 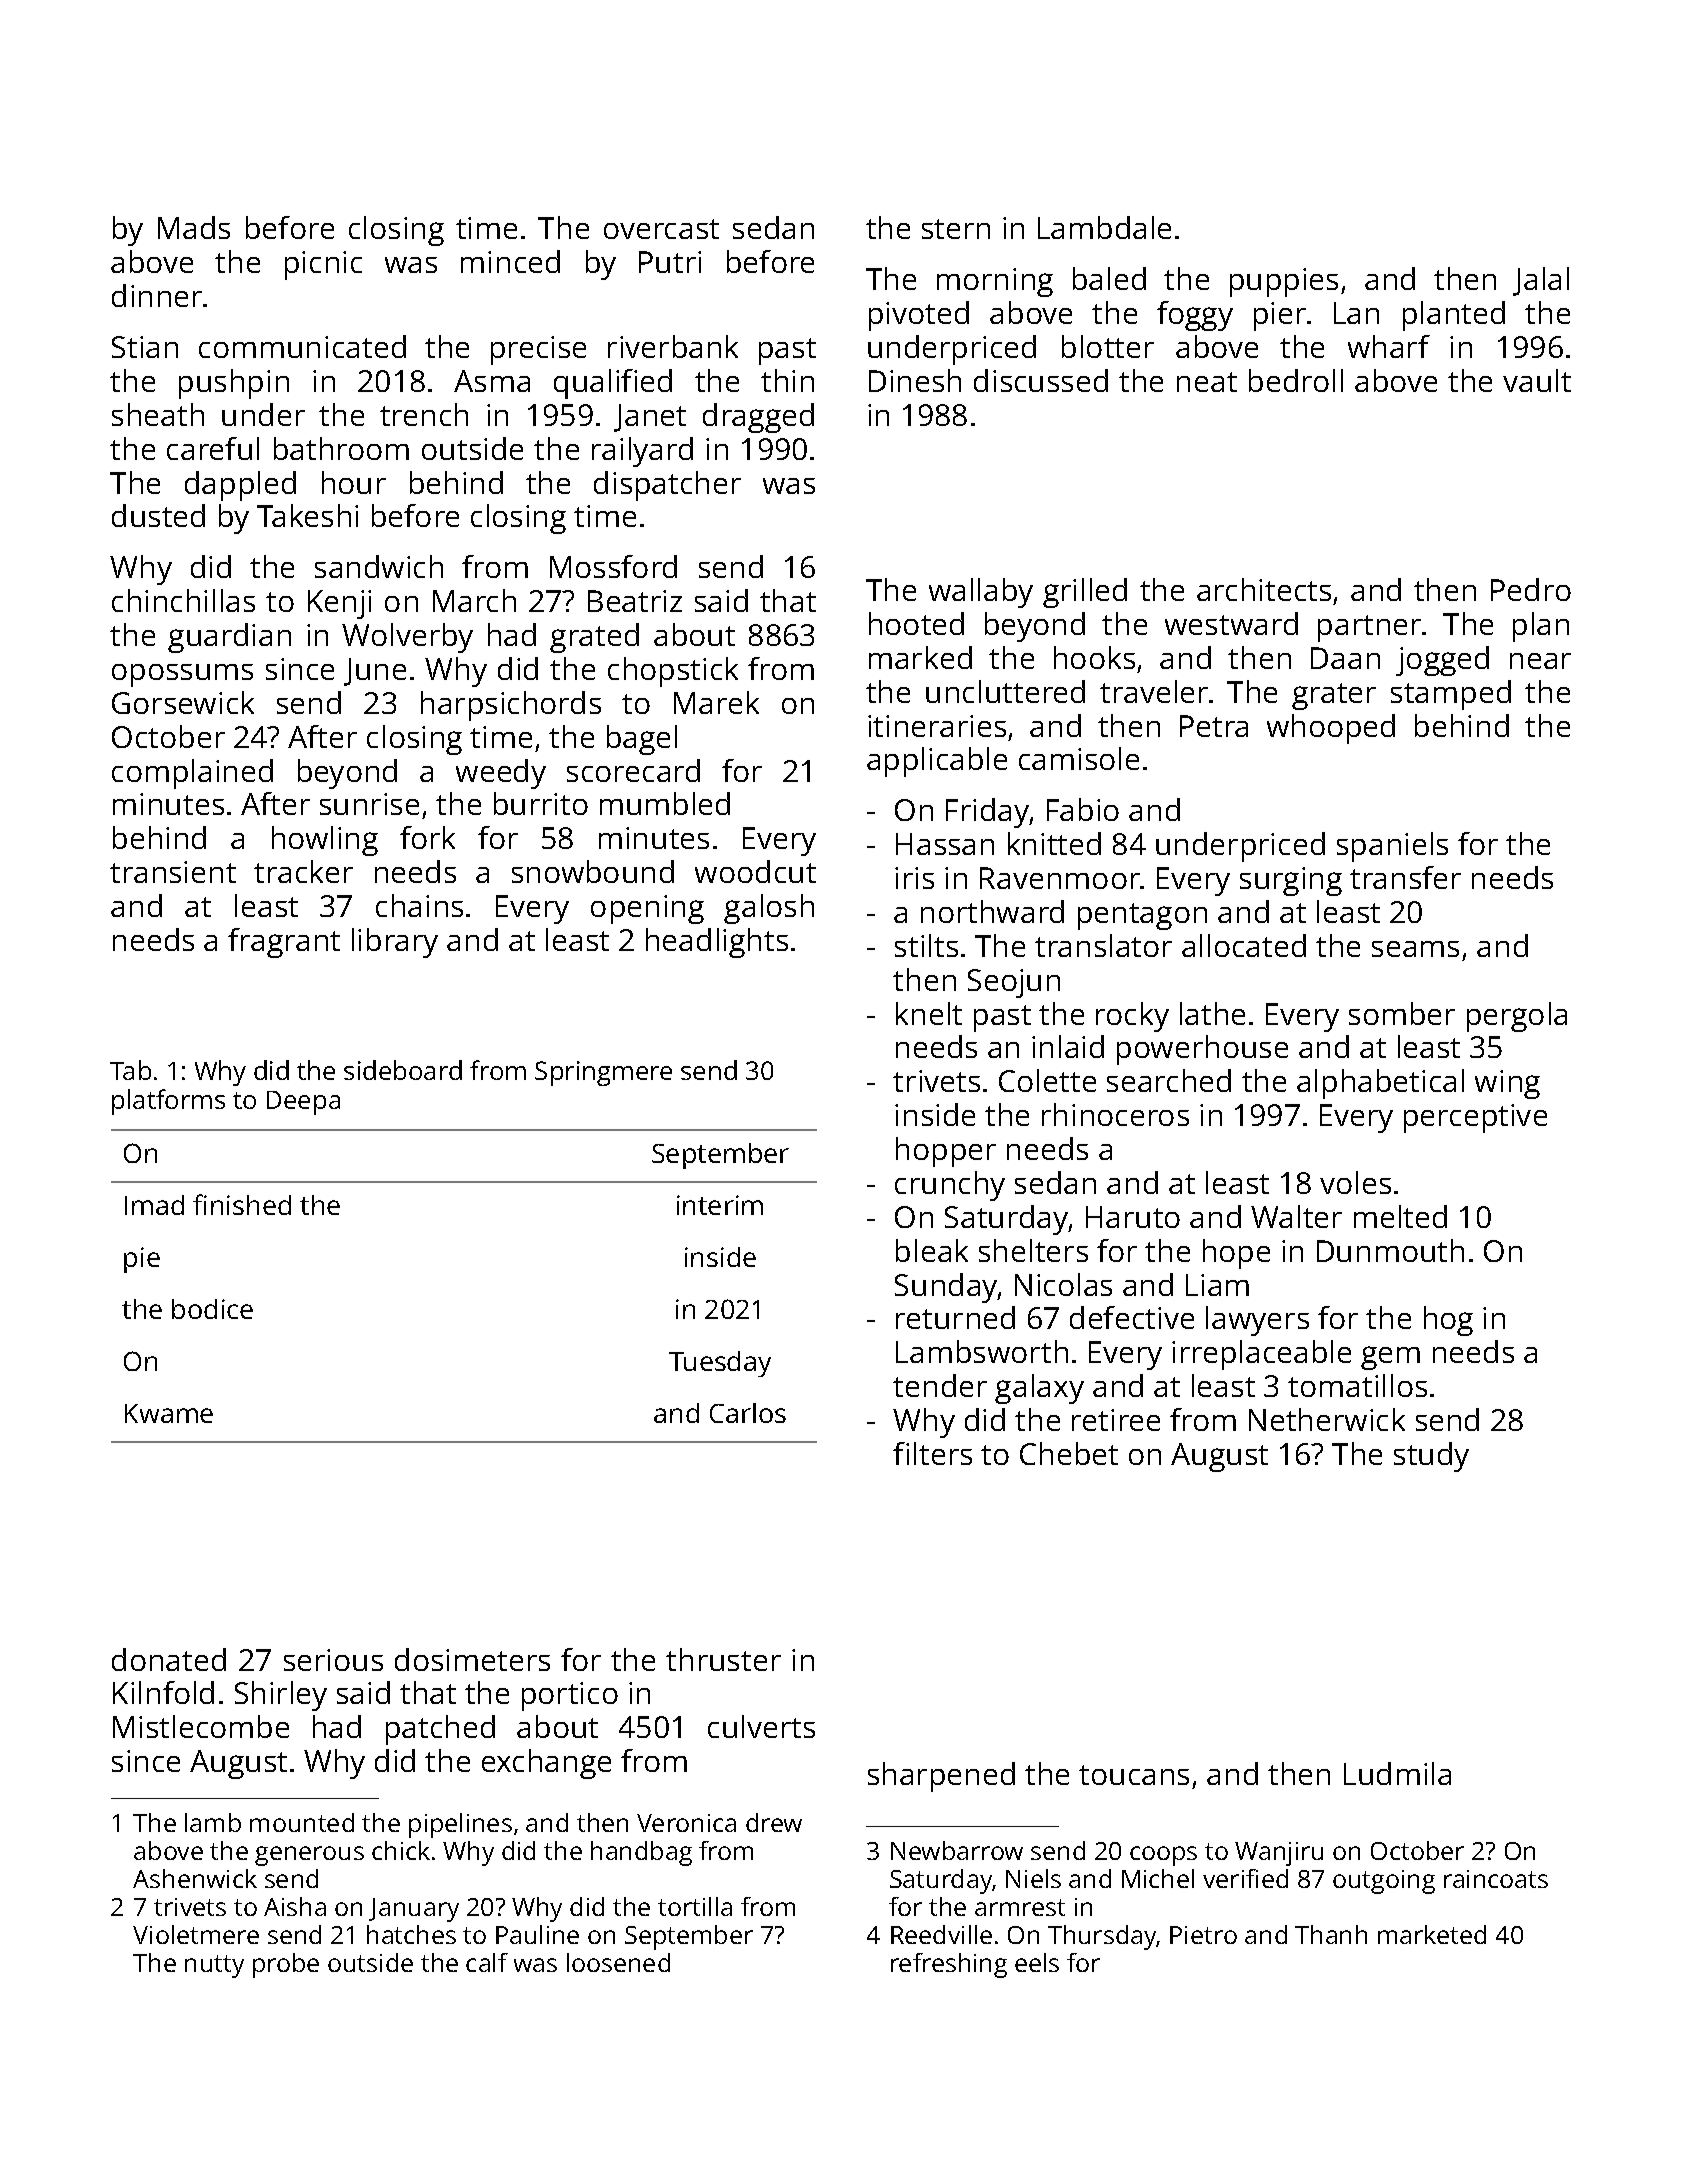 What do you see at coordinates (929, 1013) in the screenshot?
I see `knelt` at bounding box center [929, 1013].
